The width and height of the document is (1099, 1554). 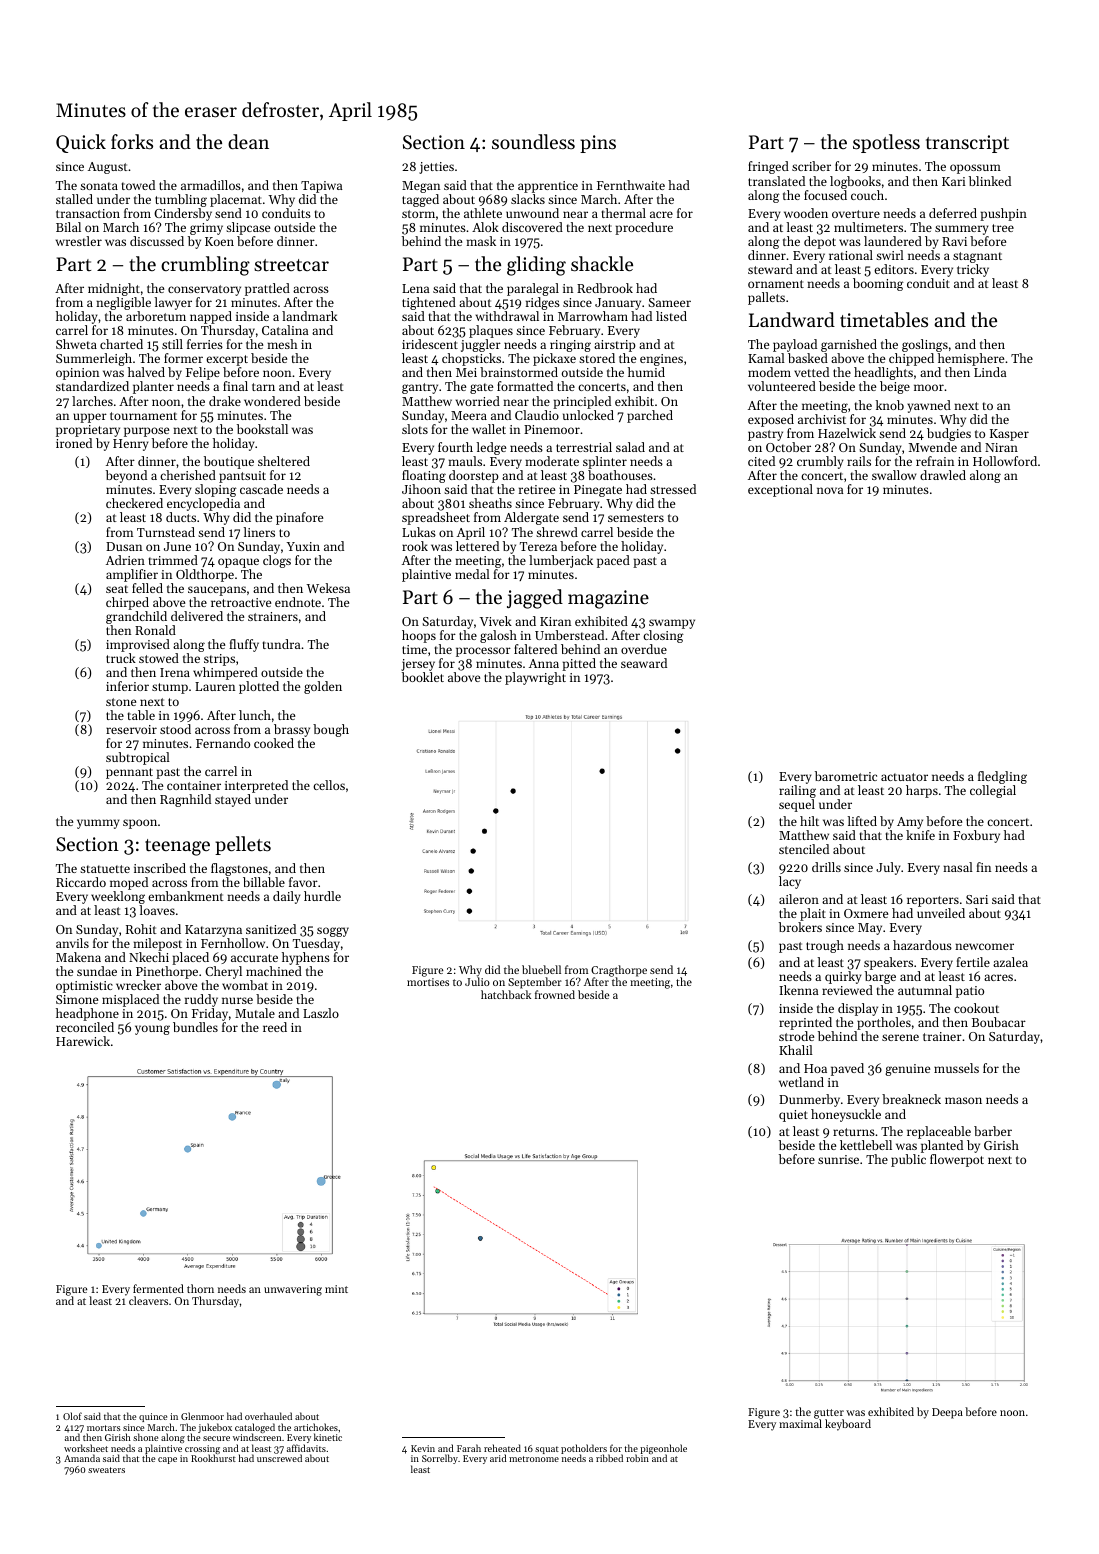 What do you see at coordinates (904, 777) in the document?
I see `actuator` at bounding box center [904, 777].
